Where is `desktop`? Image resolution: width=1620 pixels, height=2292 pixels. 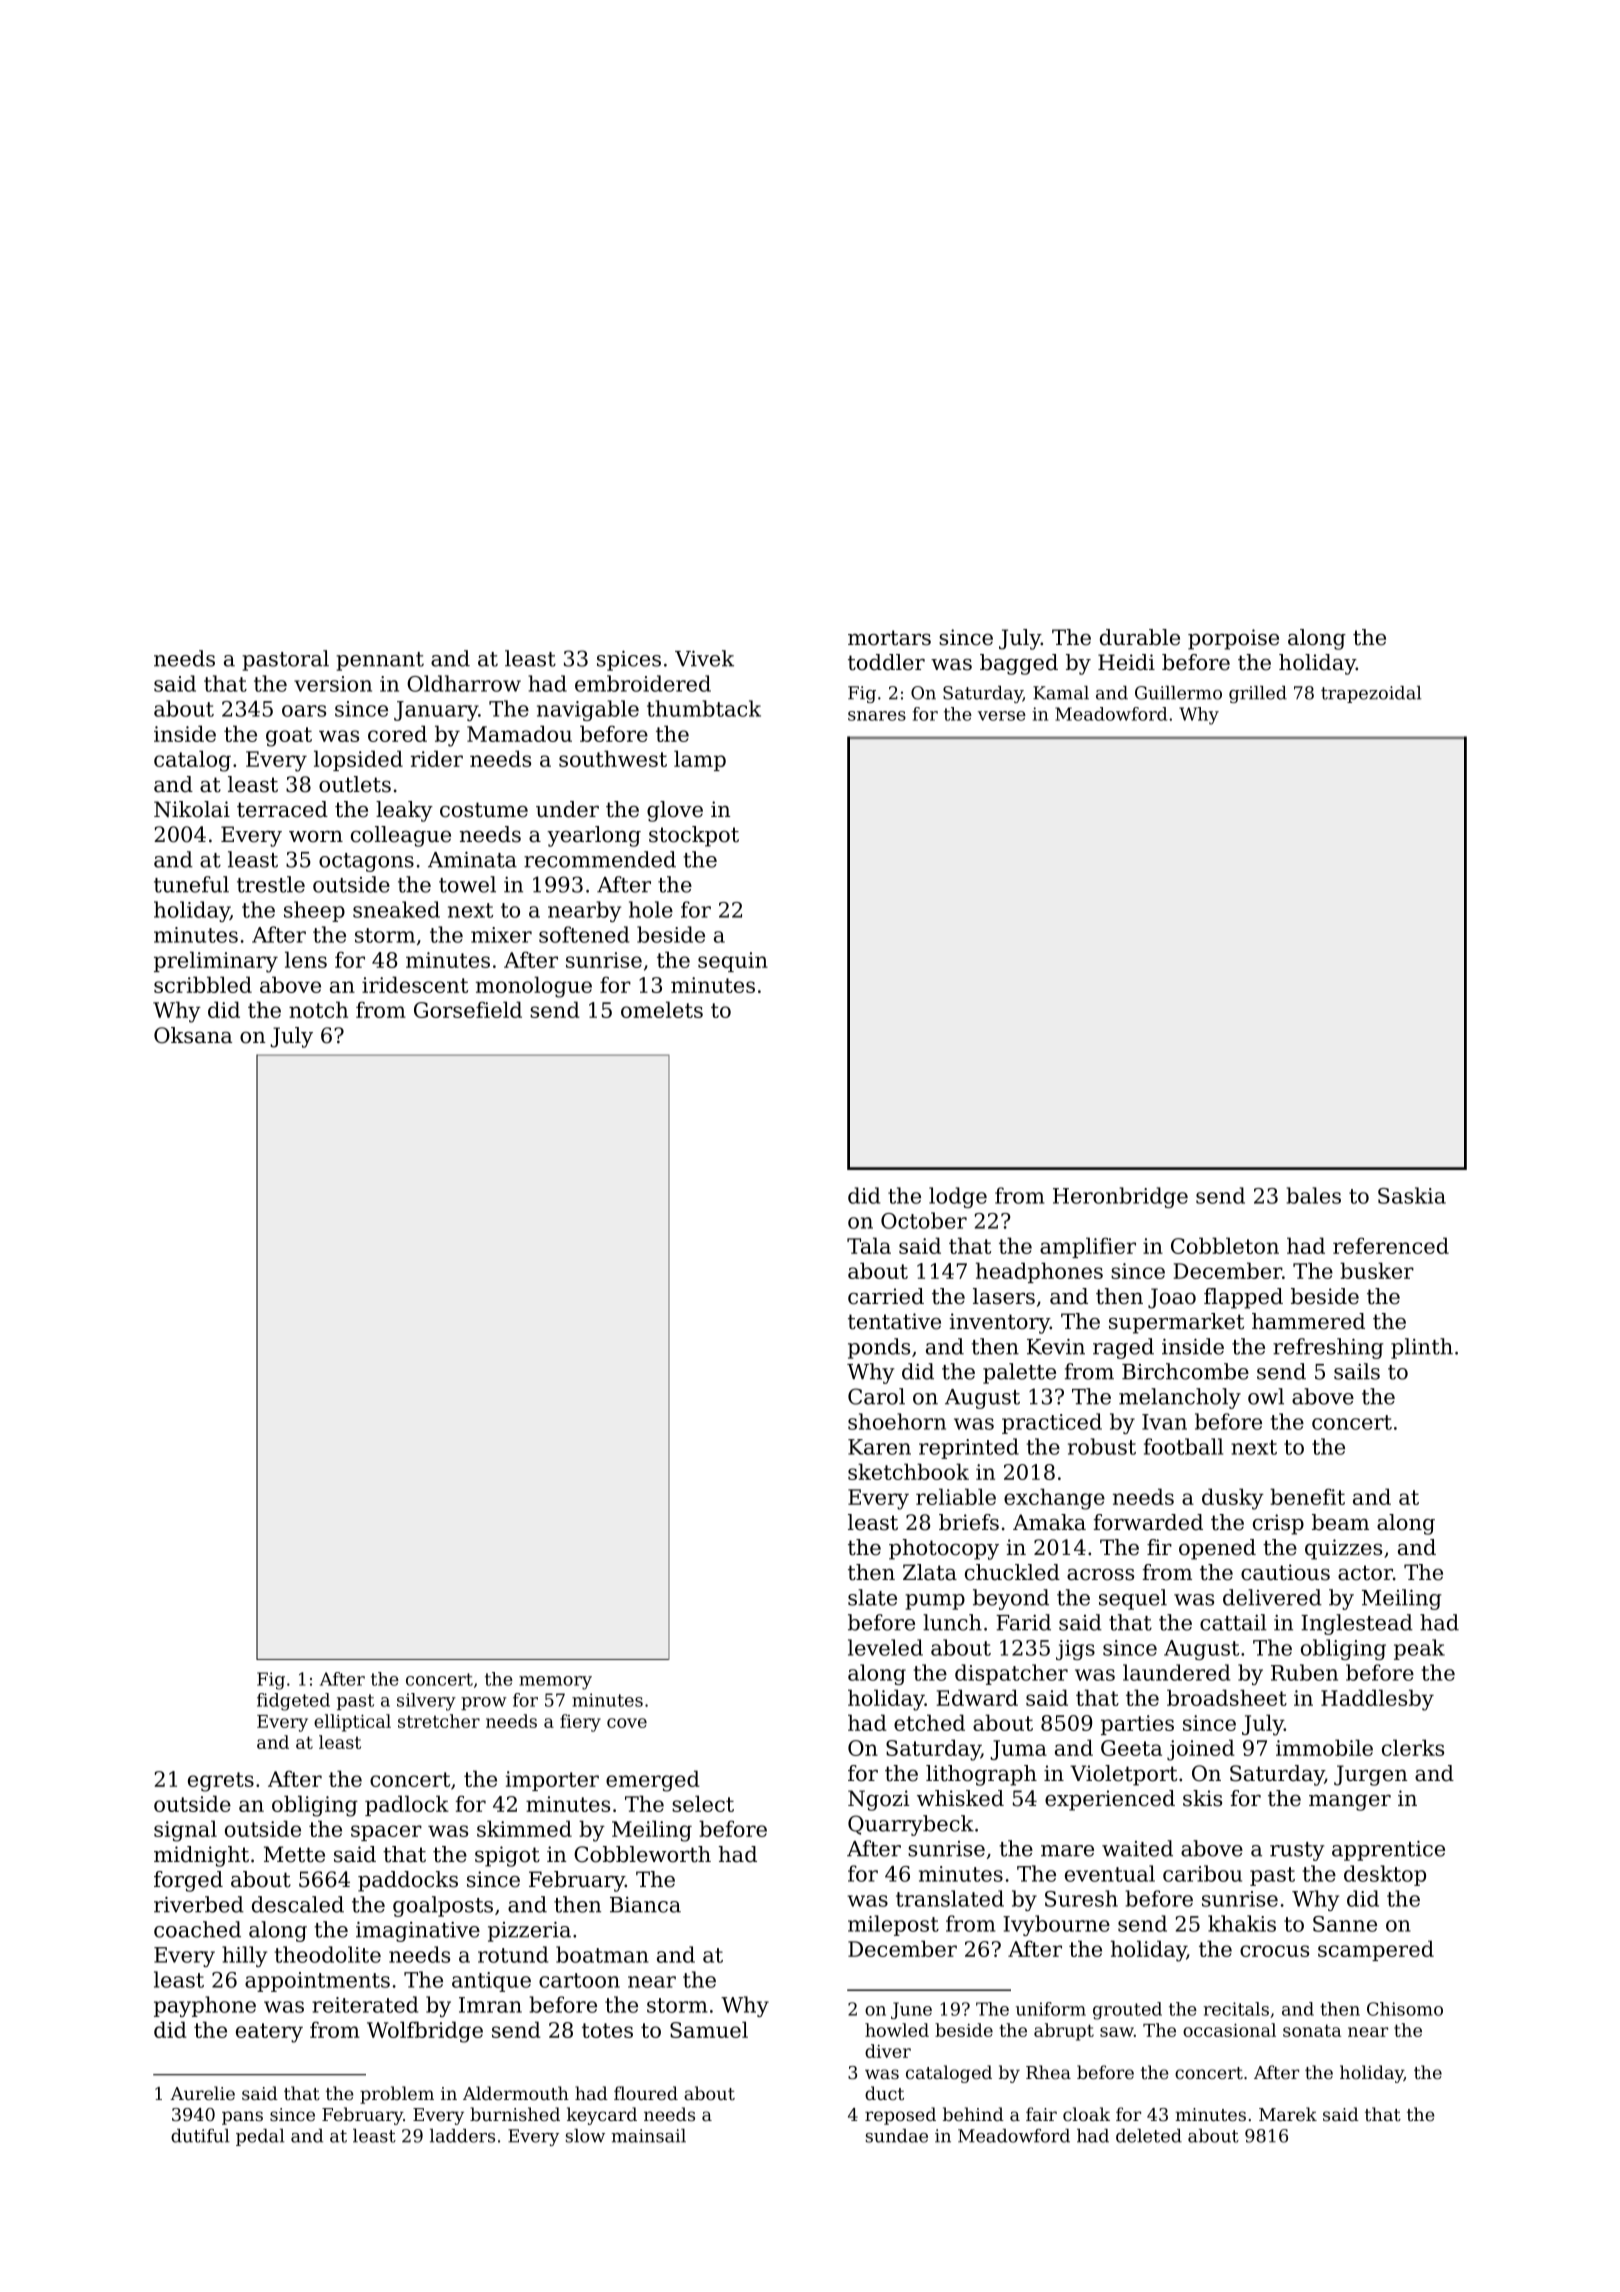 desktop is located at coordinates (1385, 1875).
